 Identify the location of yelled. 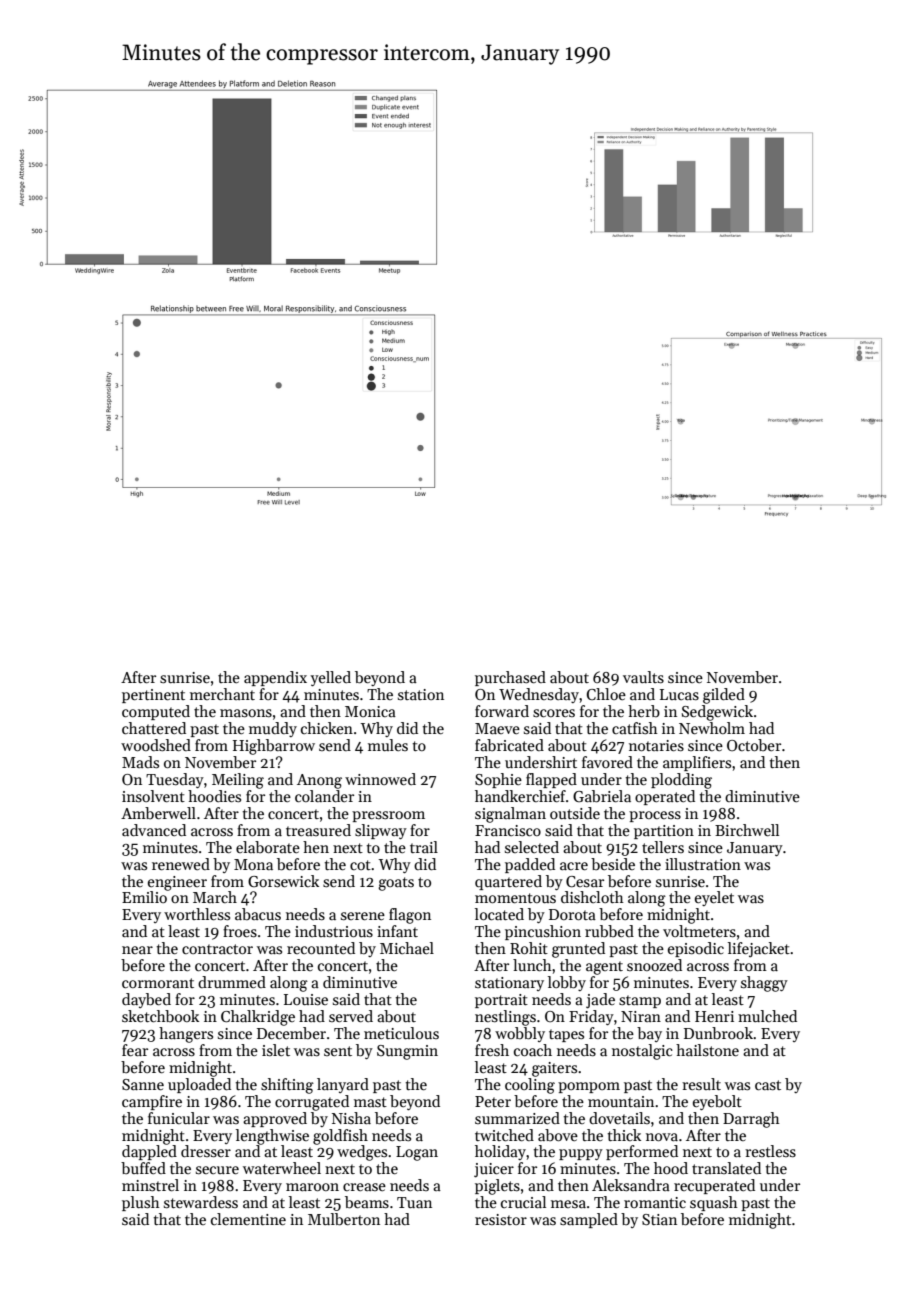
(331, 678).
